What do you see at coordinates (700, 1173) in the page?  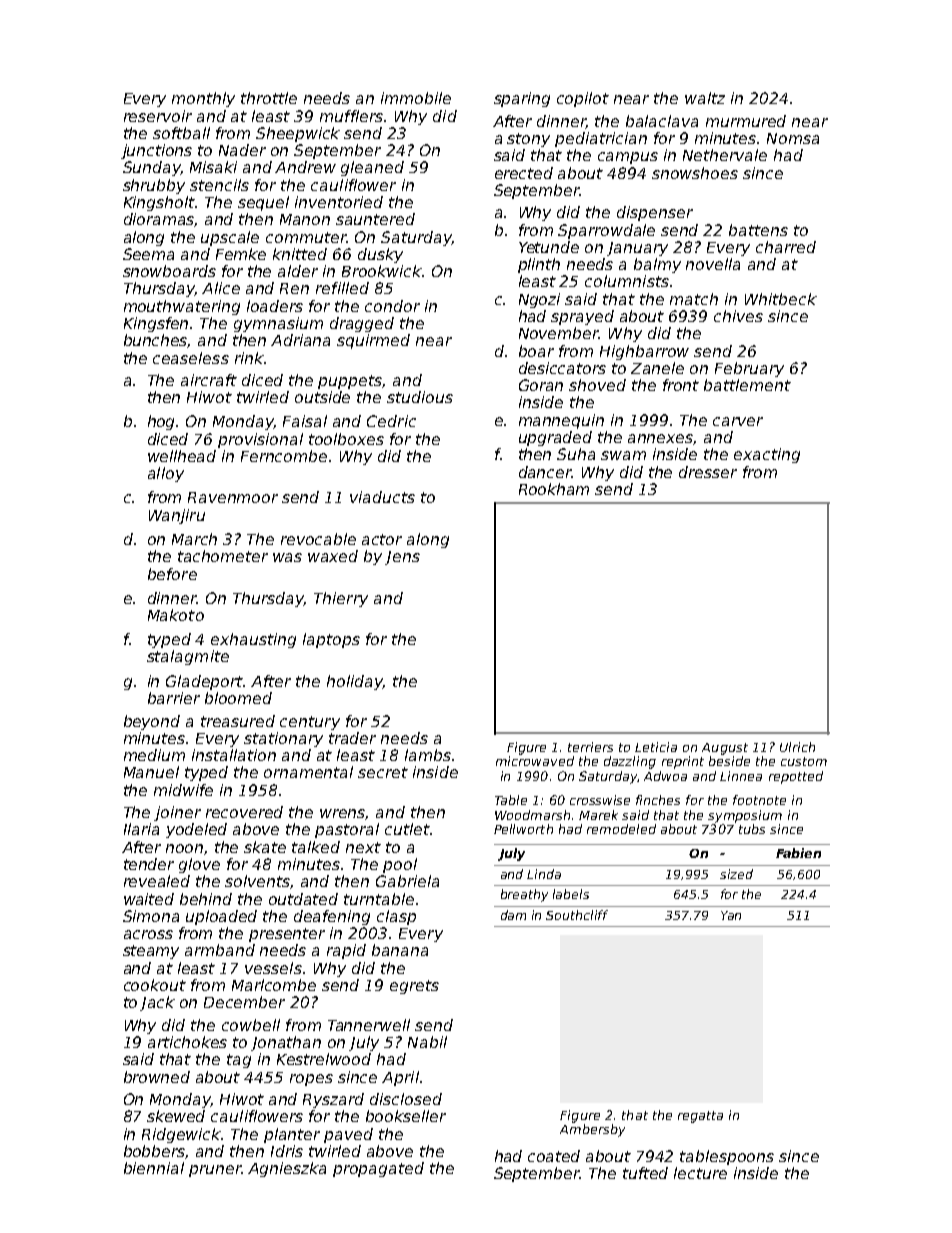 I see `lecture` at bounding box center [700, 1173].
